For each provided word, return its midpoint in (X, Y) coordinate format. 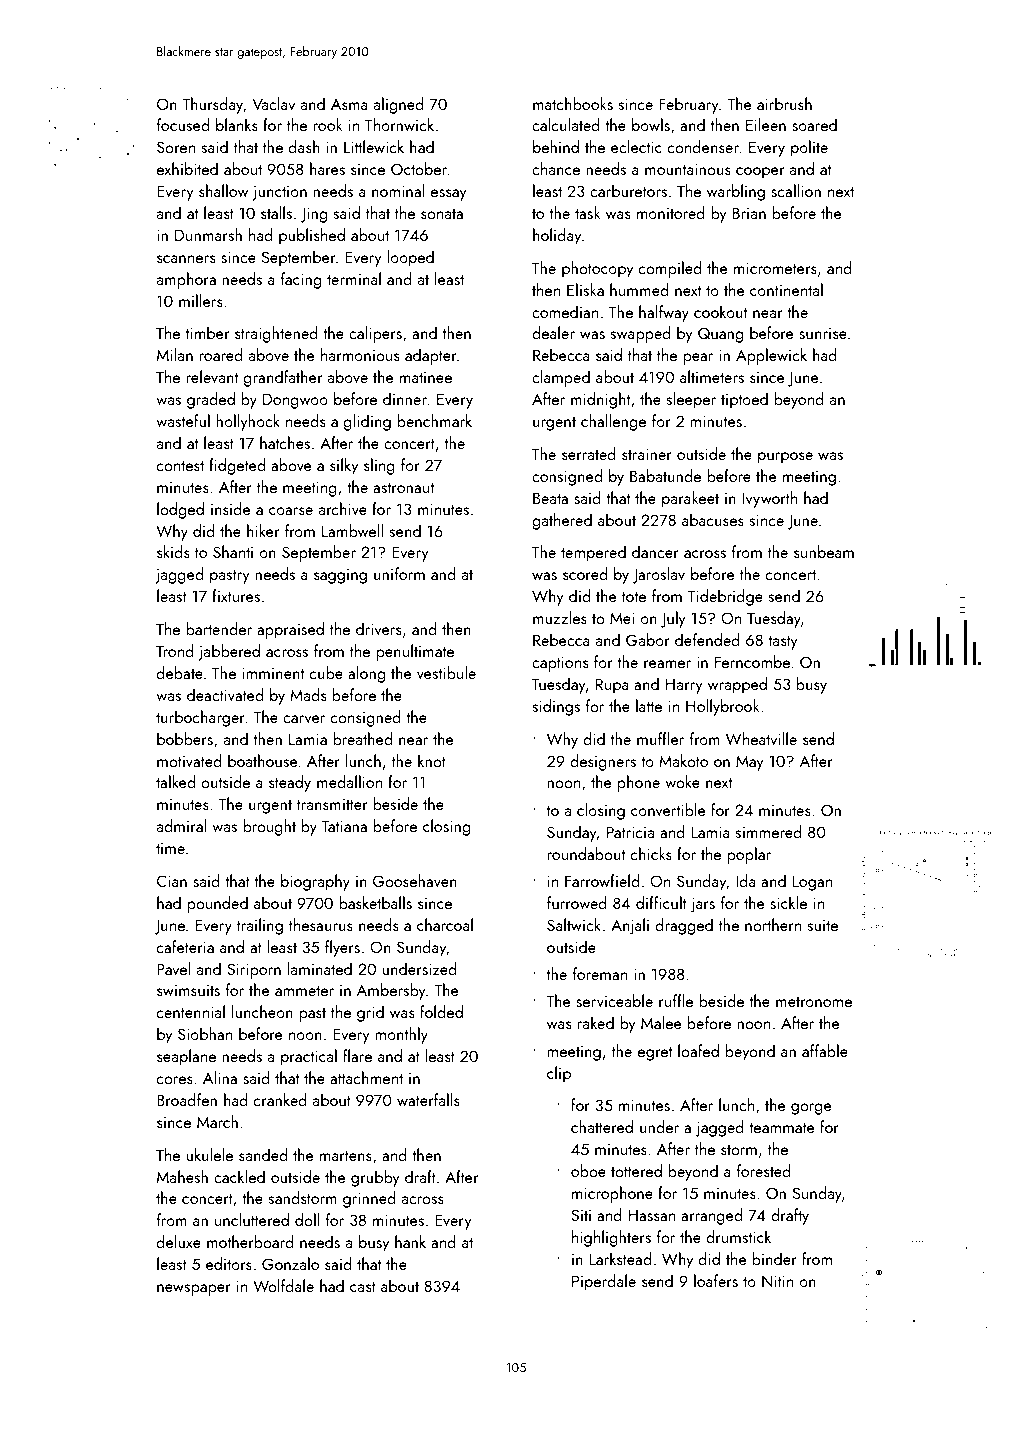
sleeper (691, 400)
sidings (556, 707)
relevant (212, 376)
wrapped (737, 685)
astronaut (403, 488)
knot (432, 760)
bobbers (185, 738)
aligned (399, 105)
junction (279, 193)
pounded (218, 904)
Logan (812, 883)
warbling (736, 192)
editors (229, 1263)
